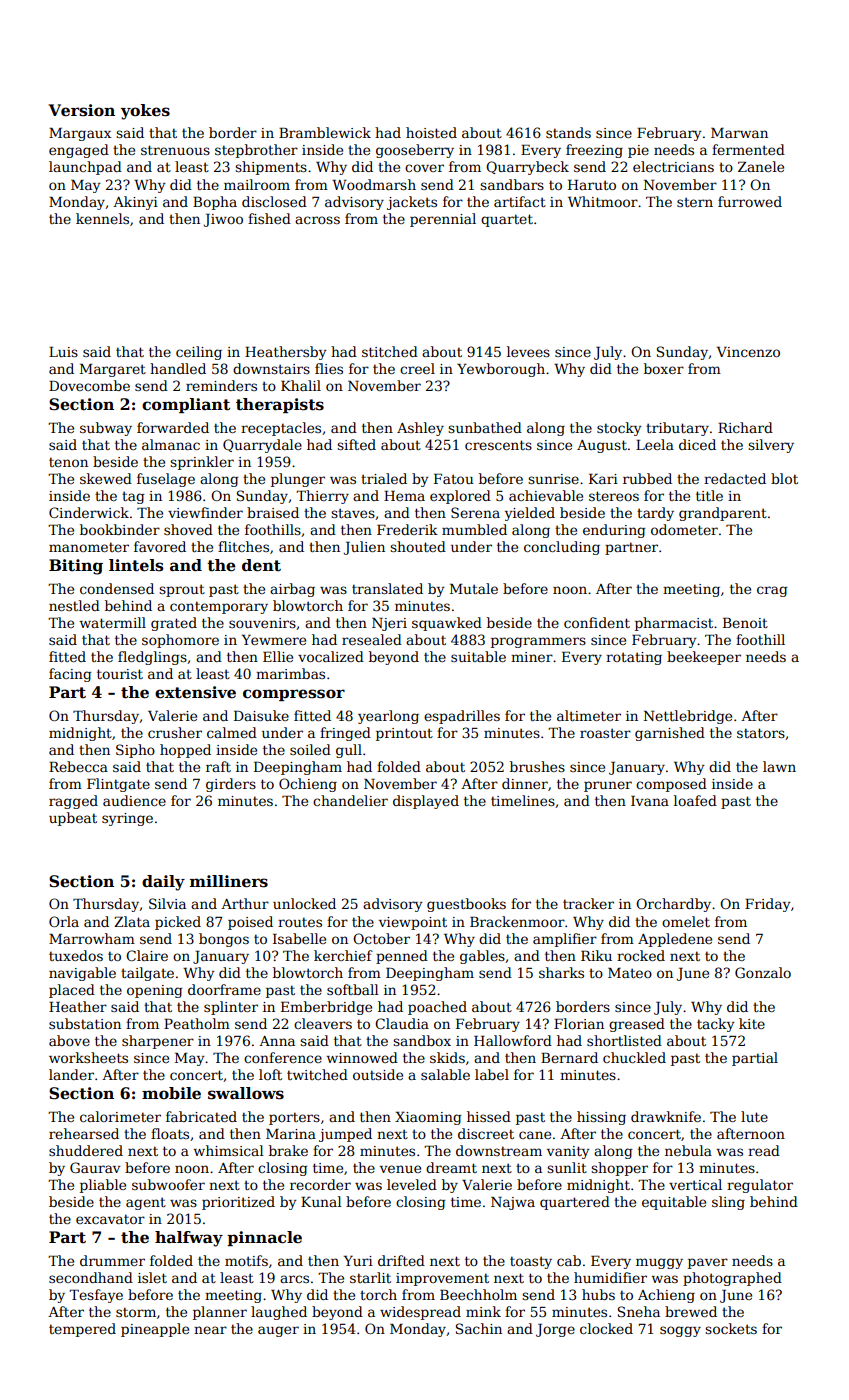  Describe the element at coordinates (772, 591) in the image. I see `crag` at that location.
